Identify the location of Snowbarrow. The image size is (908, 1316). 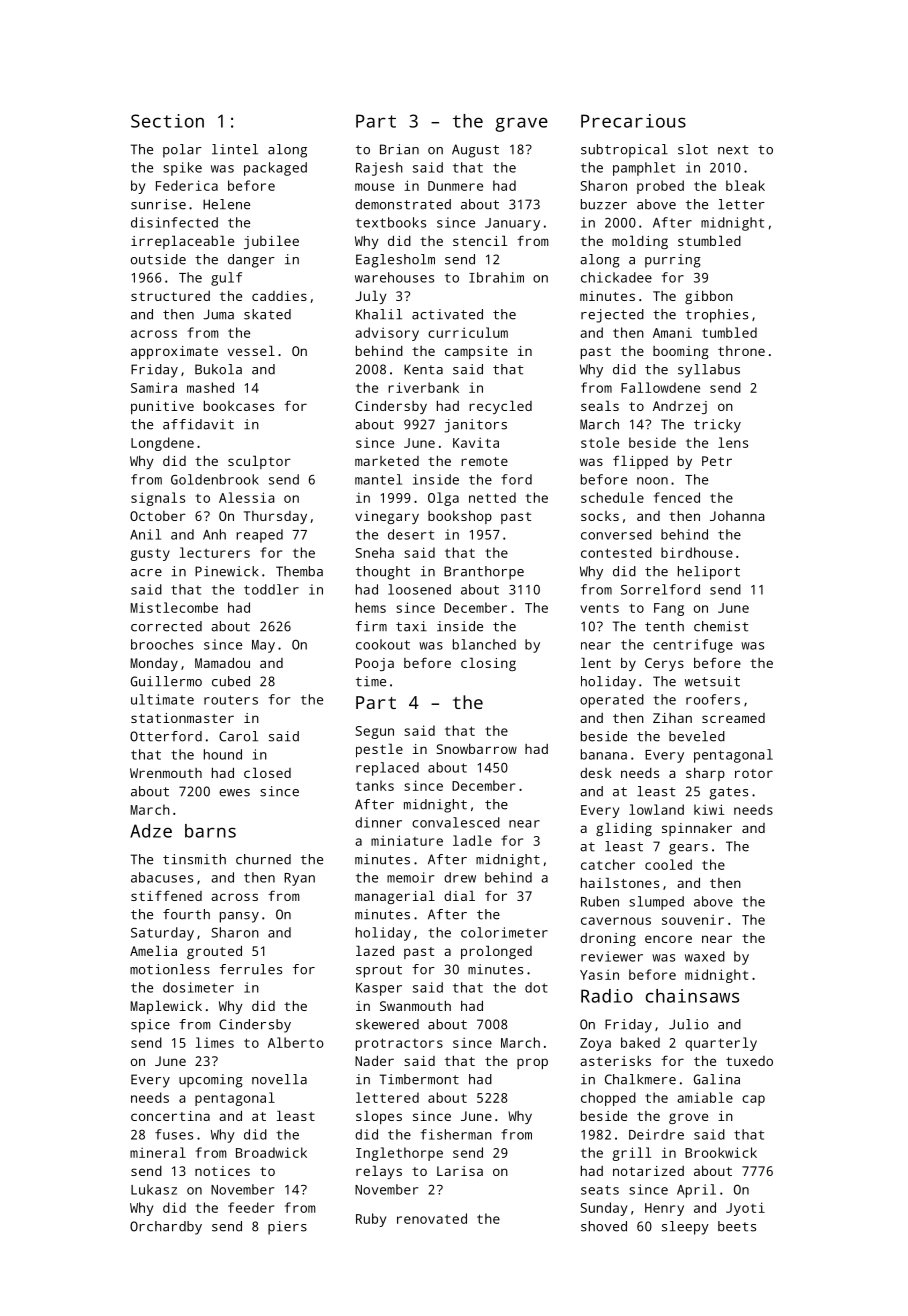
(477, 749).
